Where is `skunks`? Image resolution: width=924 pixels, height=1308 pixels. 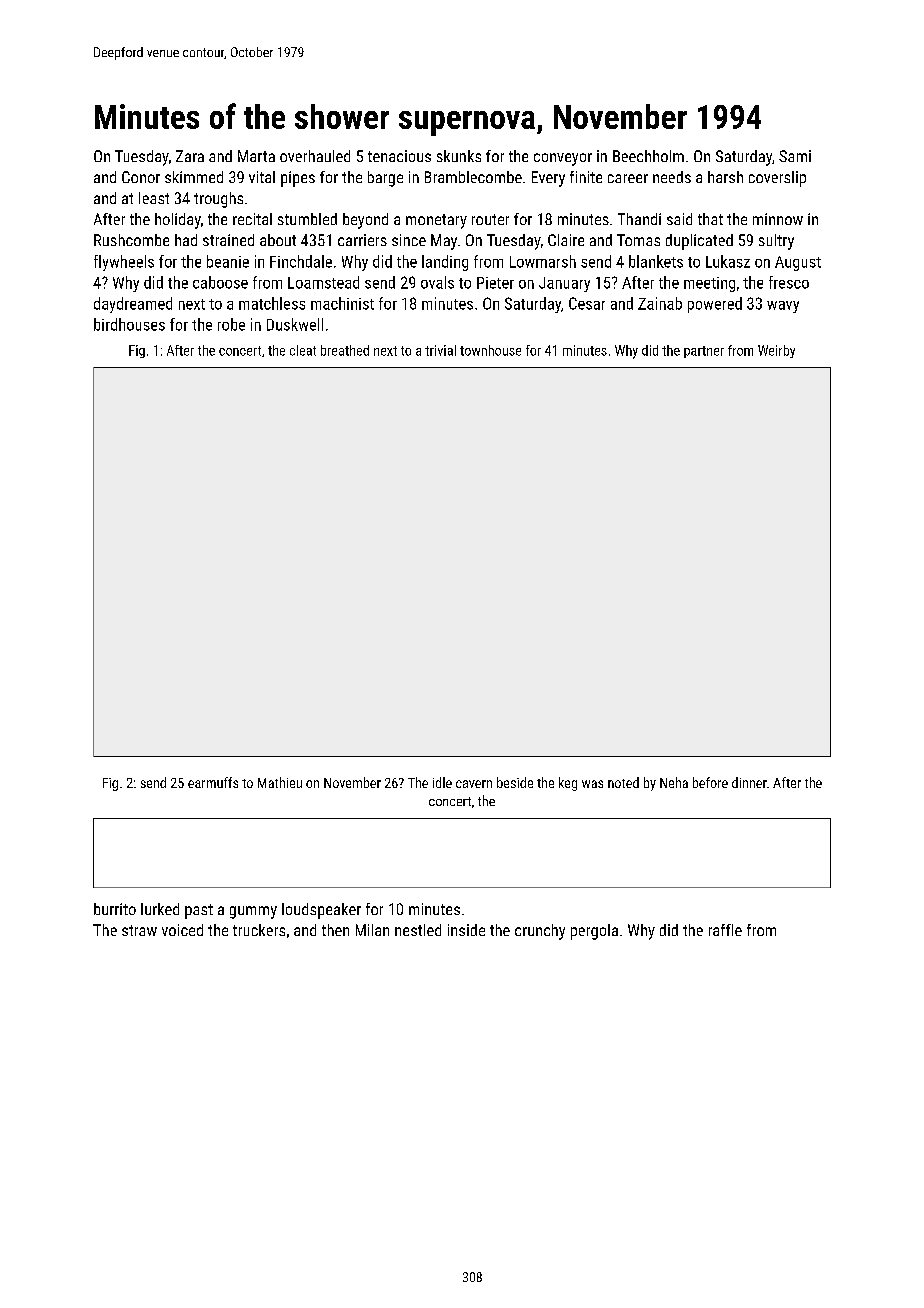 skunks is located at coordinates (459, 156).
